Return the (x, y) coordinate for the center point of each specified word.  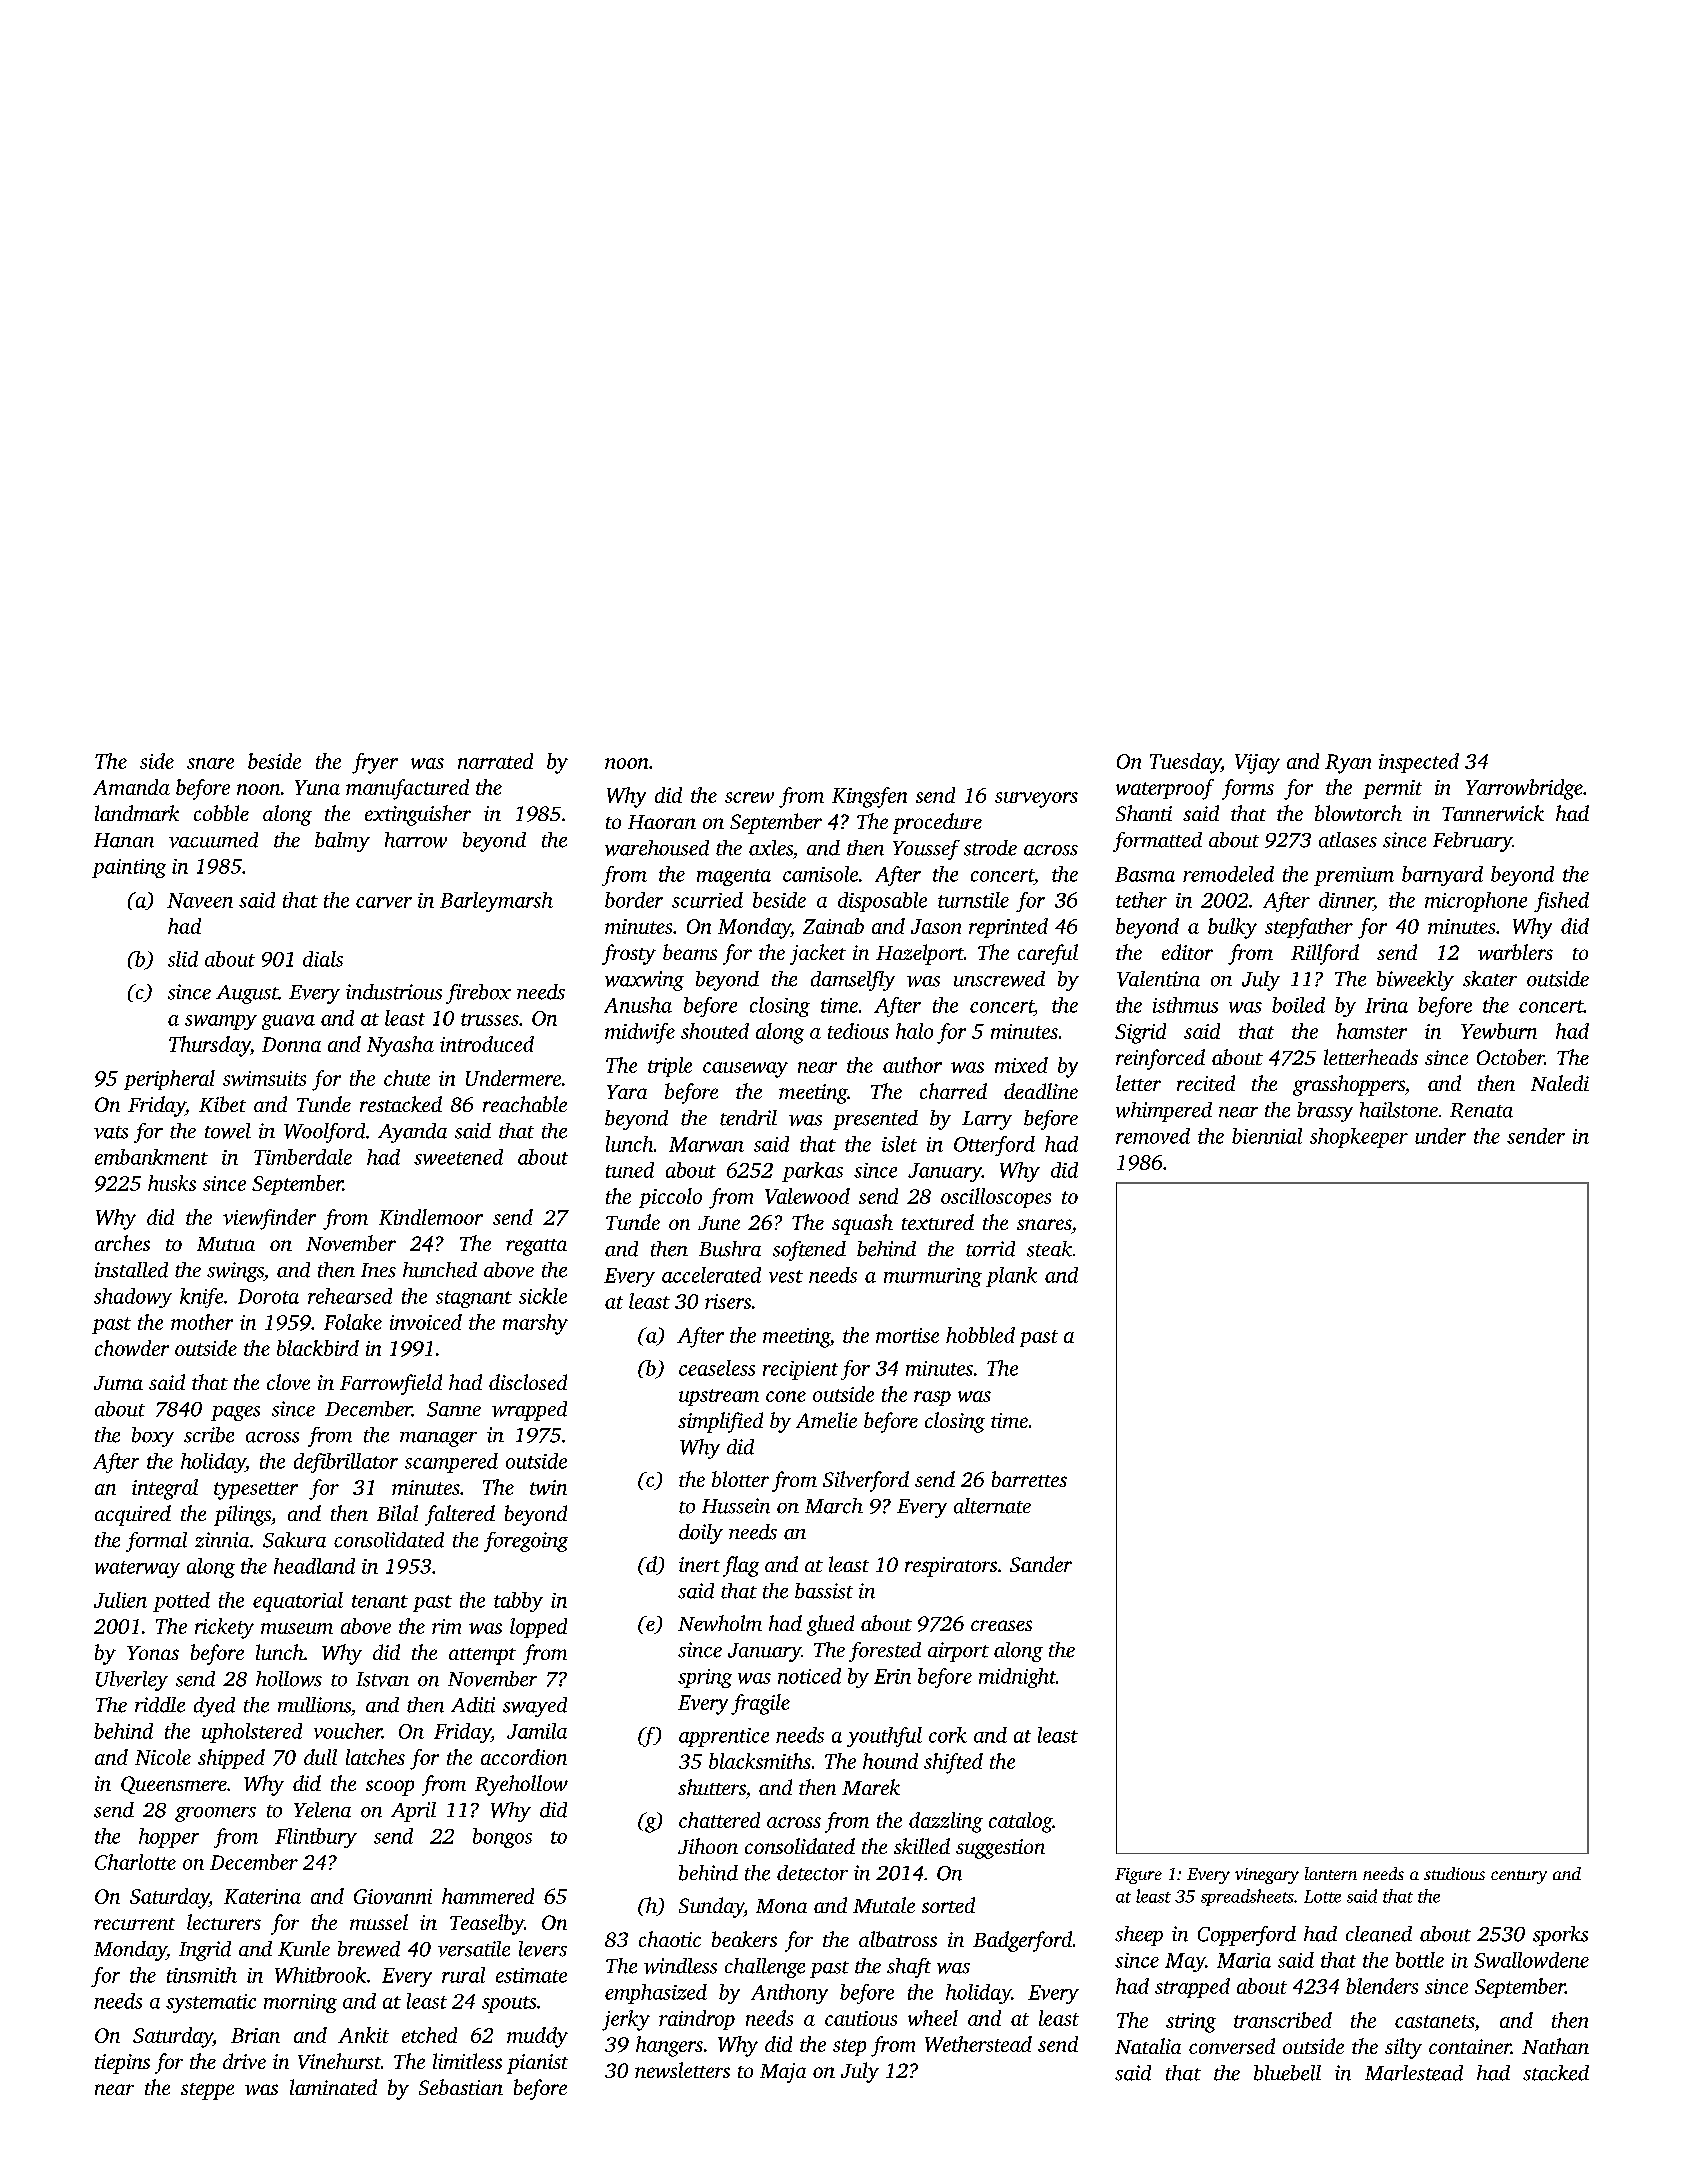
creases (1001, 1625)
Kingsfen (869, 797)
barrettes (1029, 1479)
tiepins (122, 2064)
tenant (380, 1601)
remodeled (1228, 874)
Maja (783, 2073)
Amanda (131, 787)
